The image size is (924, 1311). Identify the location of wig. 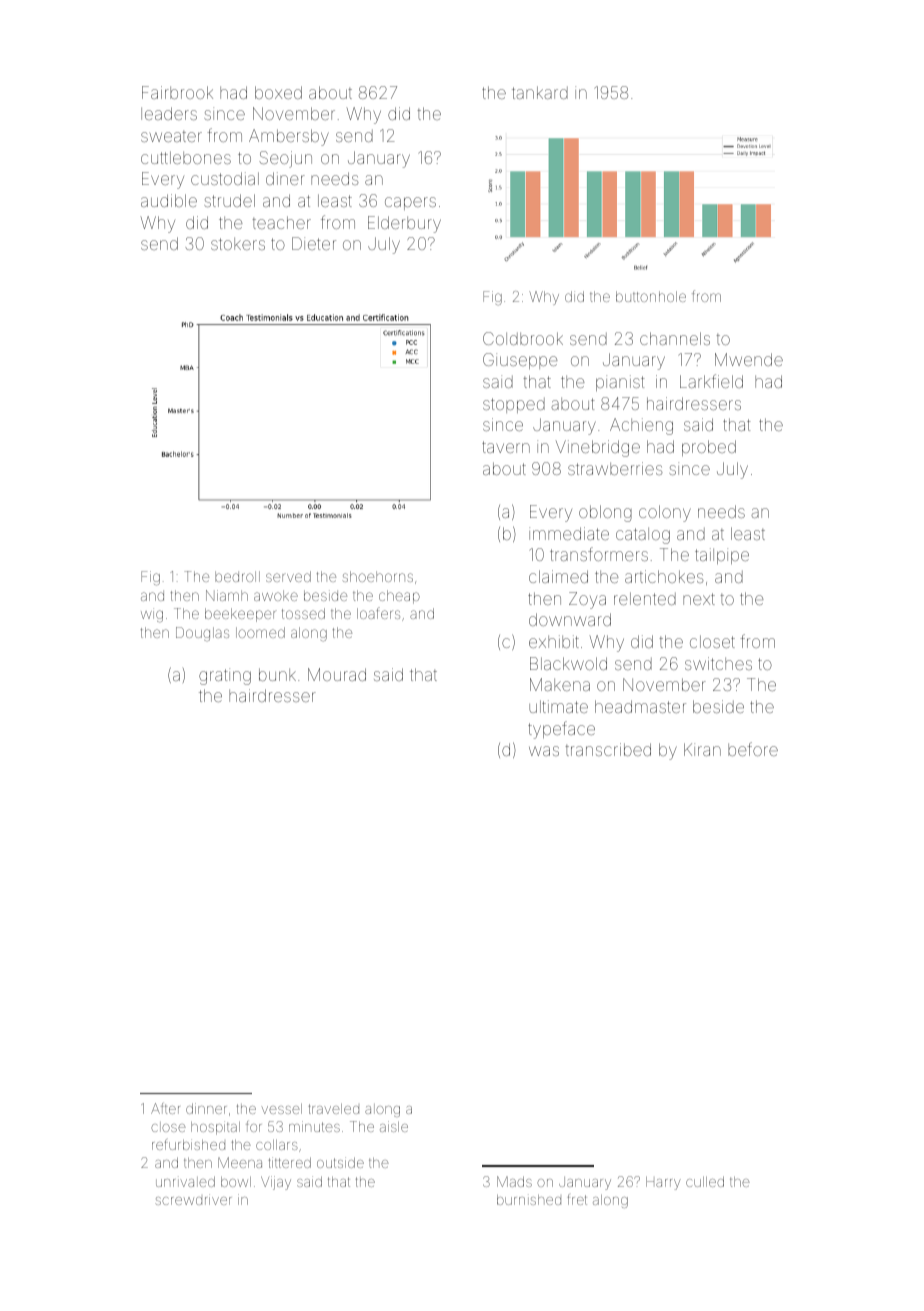
(152, 615).
